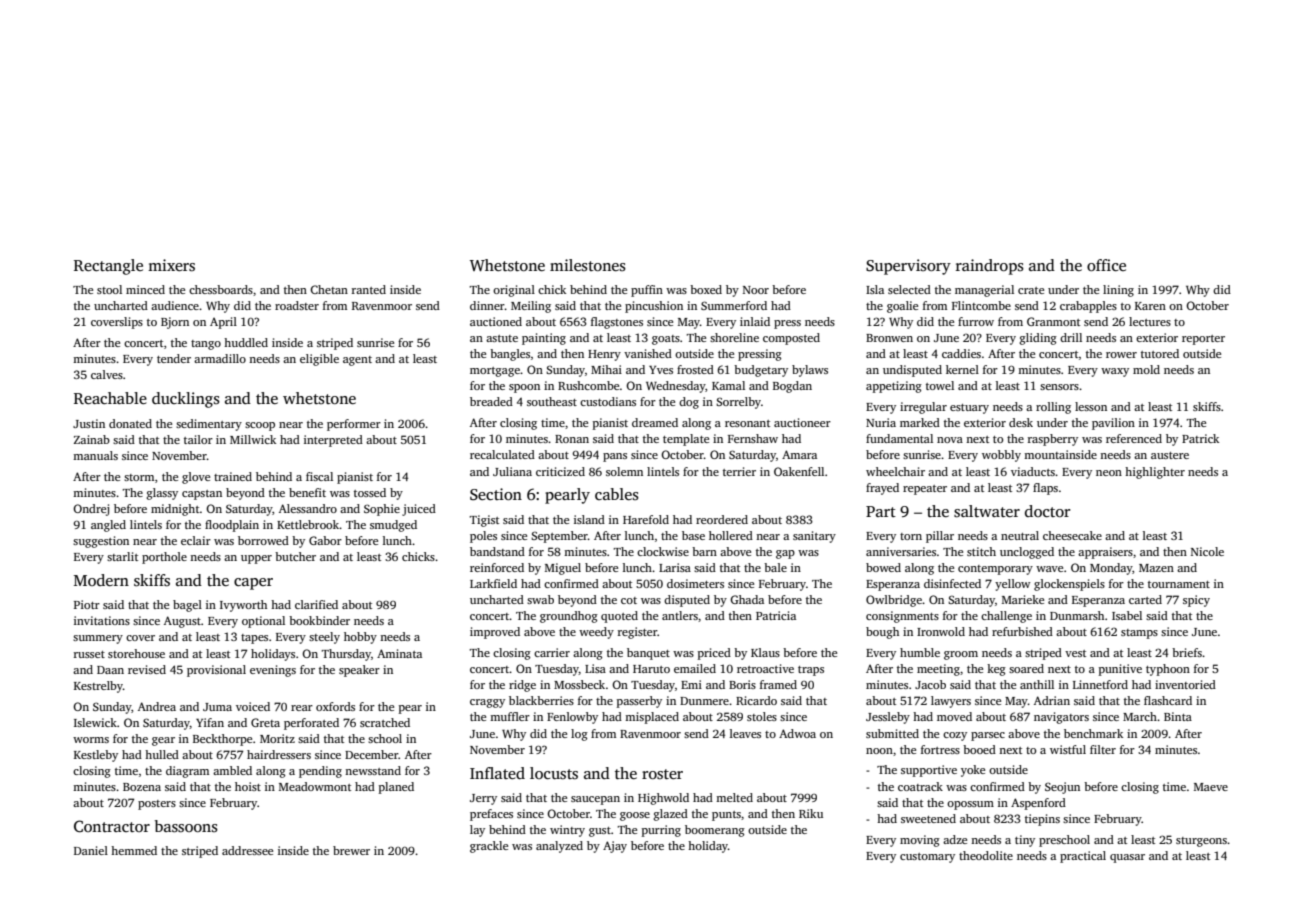 This screenshot has height=924, width=1308. I want to click on office, so click(1106, 265).
